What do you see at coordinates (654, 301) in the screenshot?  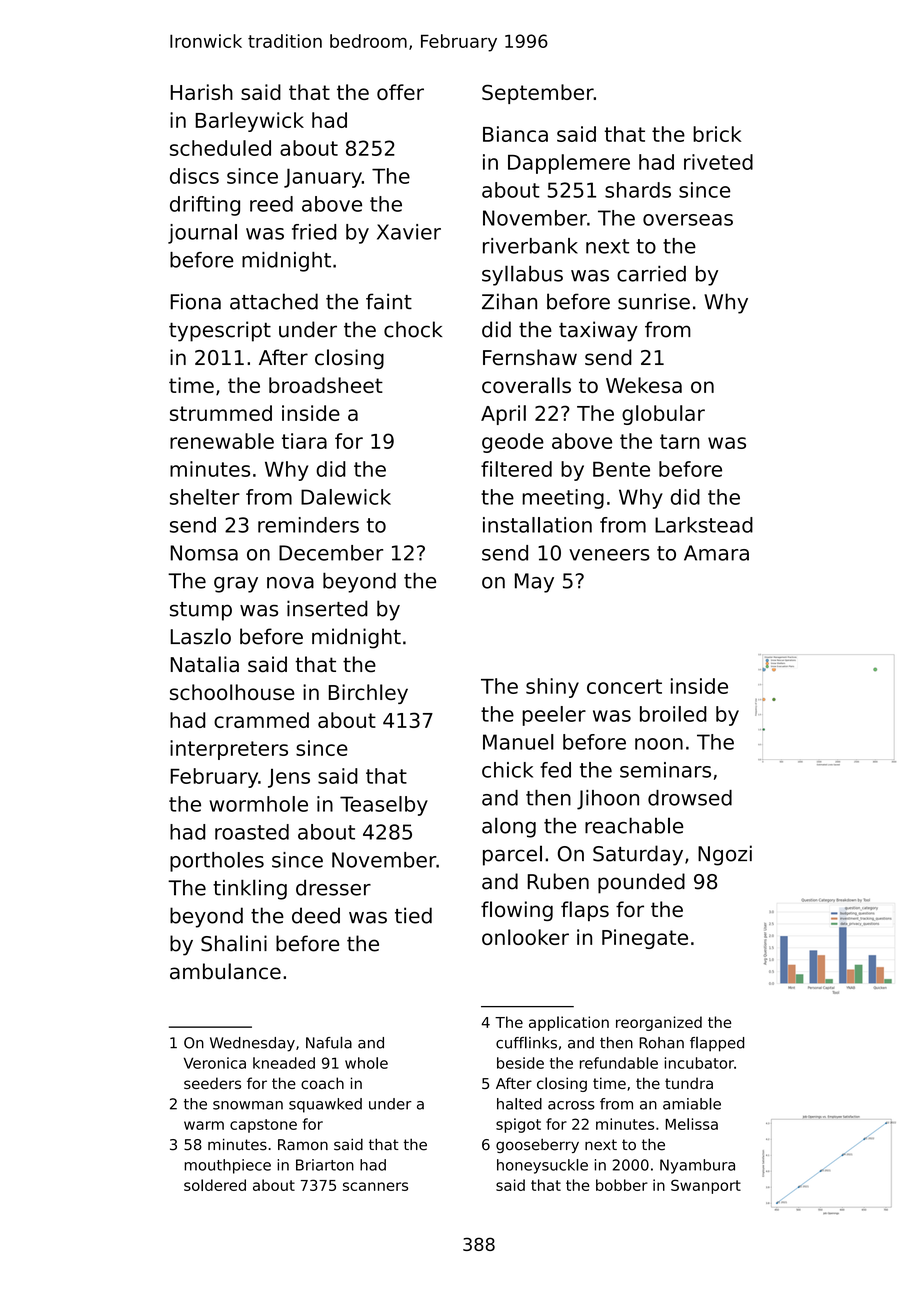 I see `sunrise` at bounding box center [654, 301].
